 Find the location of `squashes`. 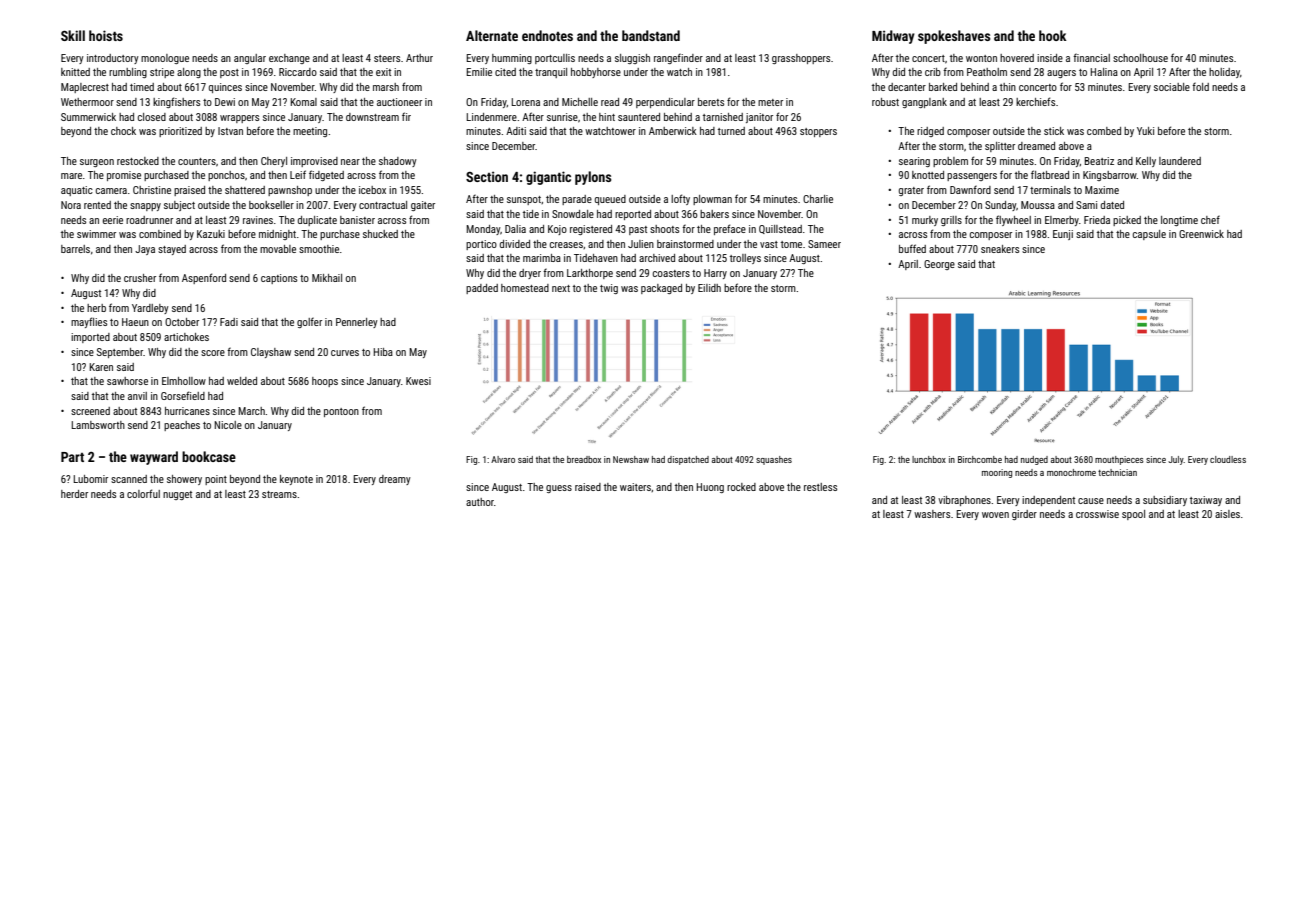

squashes is located at coordinates (774, 460).
